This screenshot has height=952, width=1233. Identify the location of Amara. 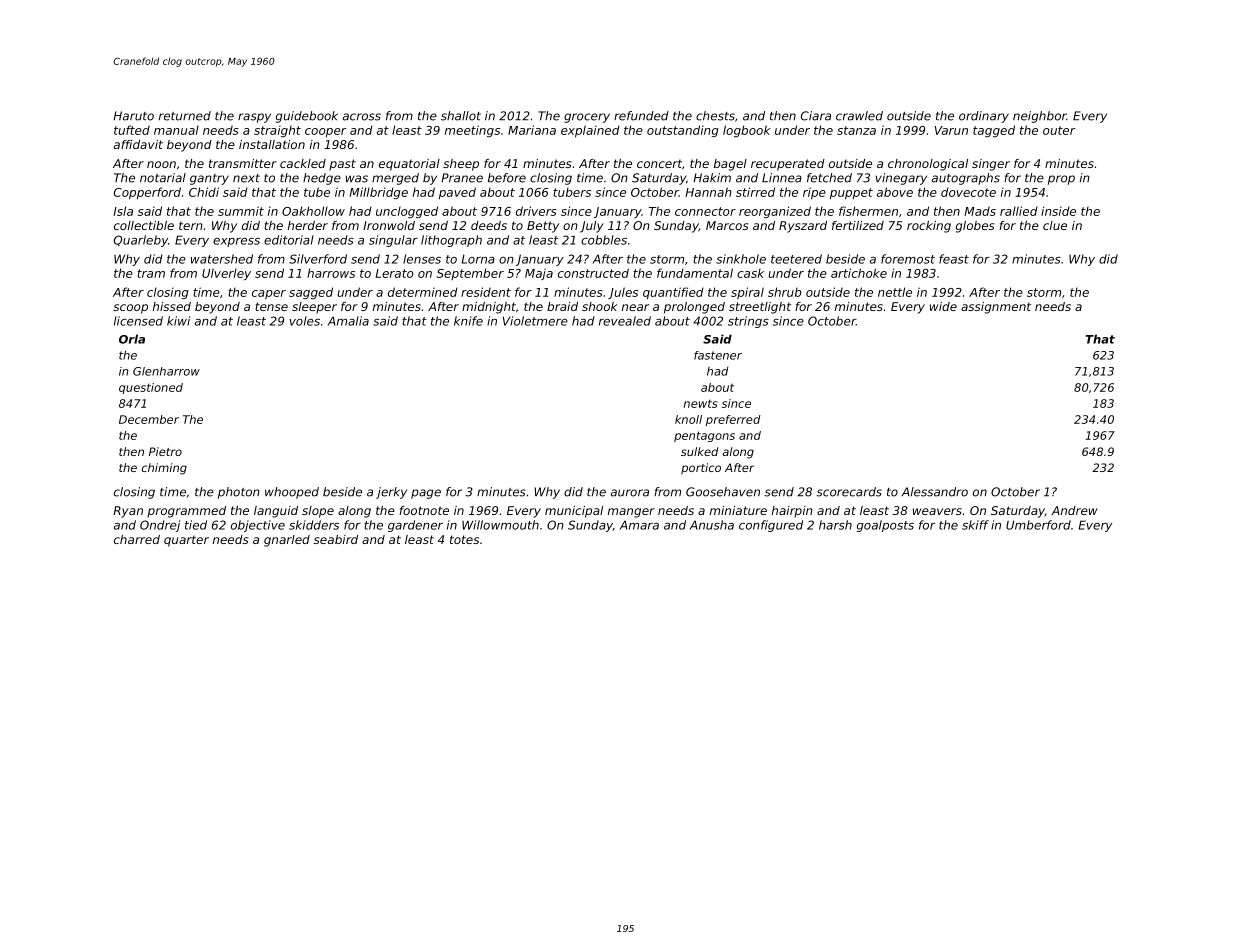
(639, 525).
